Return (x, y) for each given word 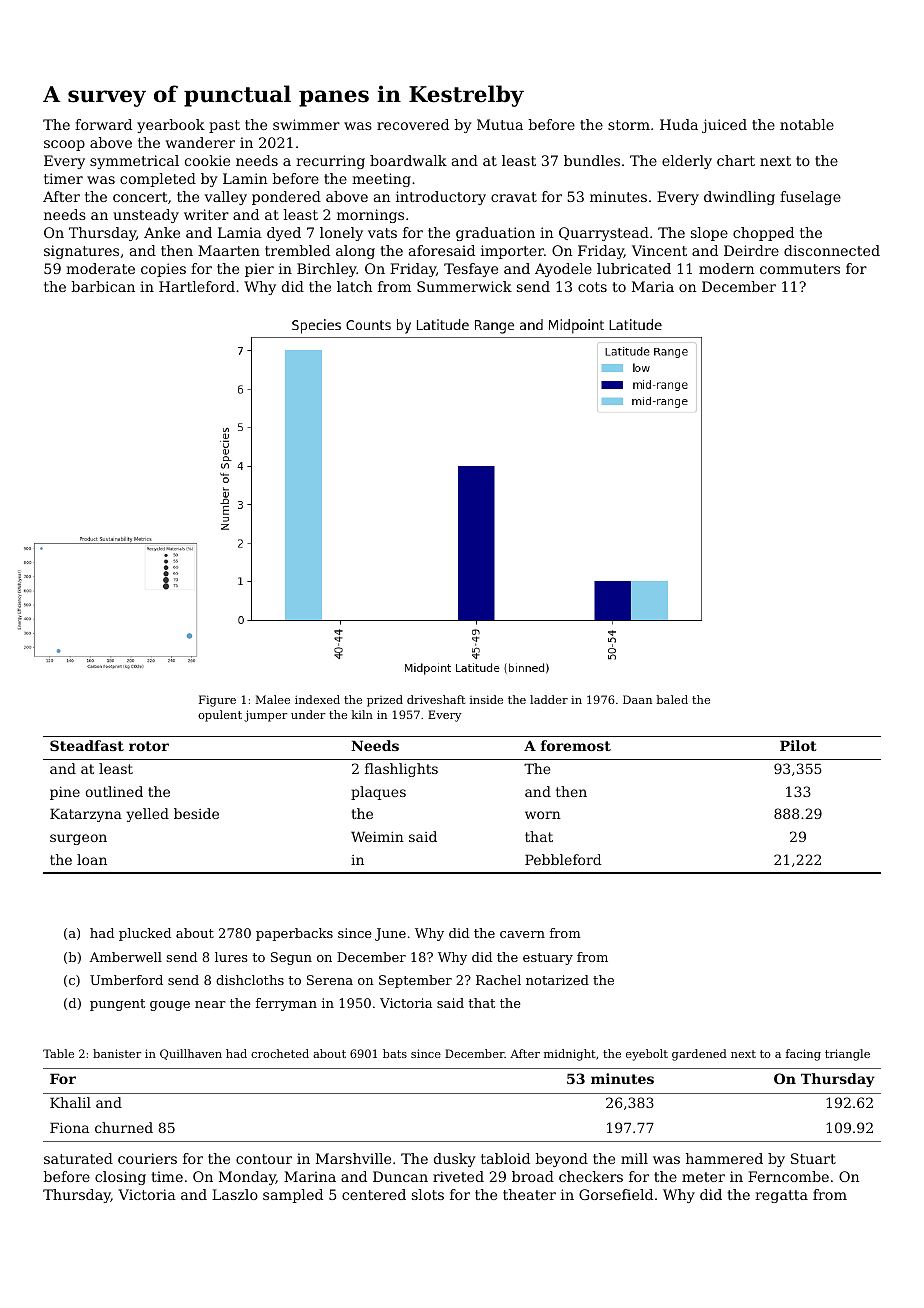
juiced (724, 126)
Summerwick (464, 286)
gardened (699, 1055)
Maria (653, 286)
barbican (103, 286)
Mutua (500, 124)
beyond (562, 1160)
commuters (800, 269)
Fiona (69, 1127)
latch (355, 286)
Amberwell (126, 957)
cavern (522, 934)
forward (103, 124)
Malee (273, 699)
